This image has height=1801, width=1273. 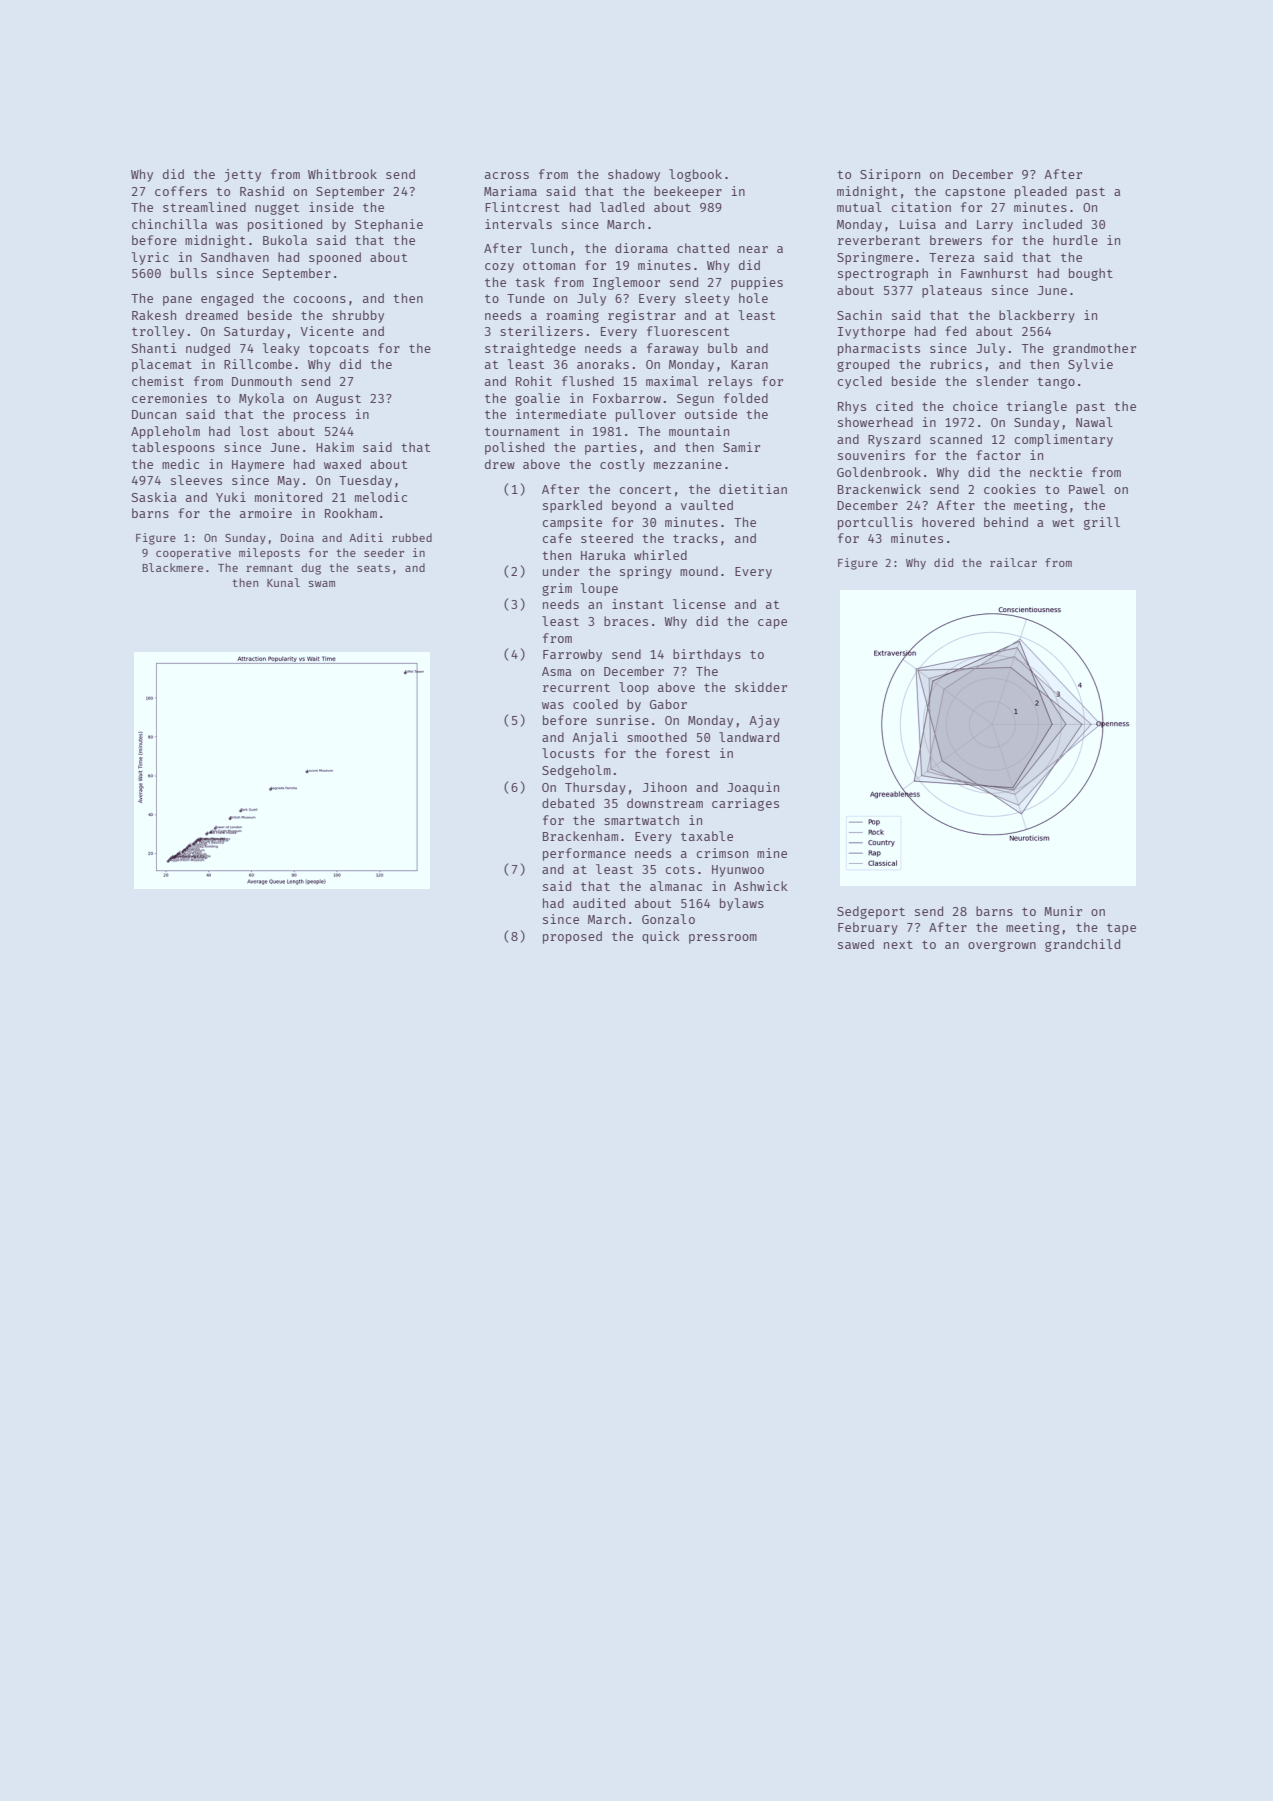 What do you see at coordinates (514, 448) in the image?
I see `polished` at bounding box center [514, 448].
